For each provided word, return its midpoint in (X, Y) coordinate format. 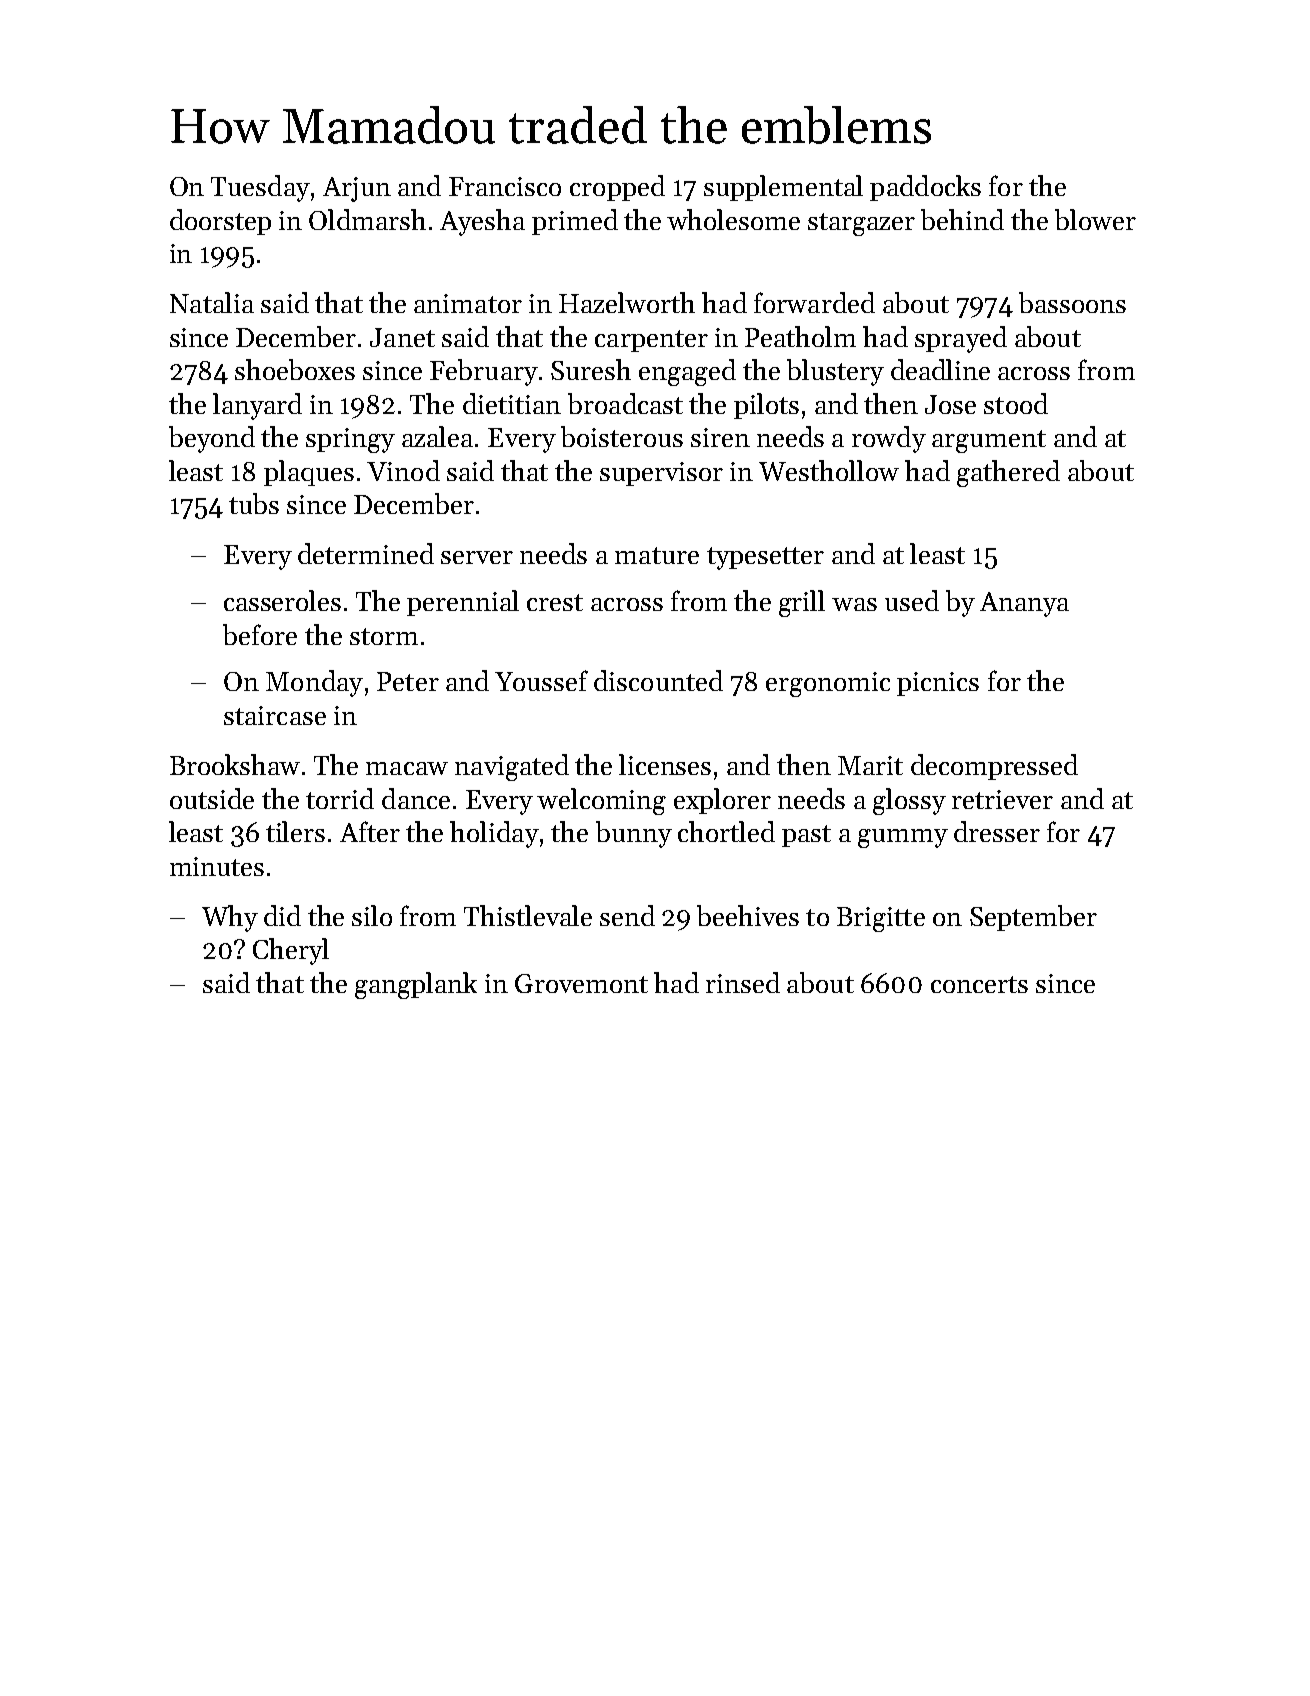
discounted (658, 680)
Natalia (212, 302)
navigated (512, 767)
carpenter (651, 341)
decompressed (994, 767)
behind (962, 219)
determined (366, 553)
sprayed (961, 339)
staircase (275, 715)
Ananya (1024, 604)
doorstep (220, 222)
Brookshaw (235, 764)
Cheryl (291, 951)
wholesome (733, 219)
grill (802, 603)
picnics (938, 684)
